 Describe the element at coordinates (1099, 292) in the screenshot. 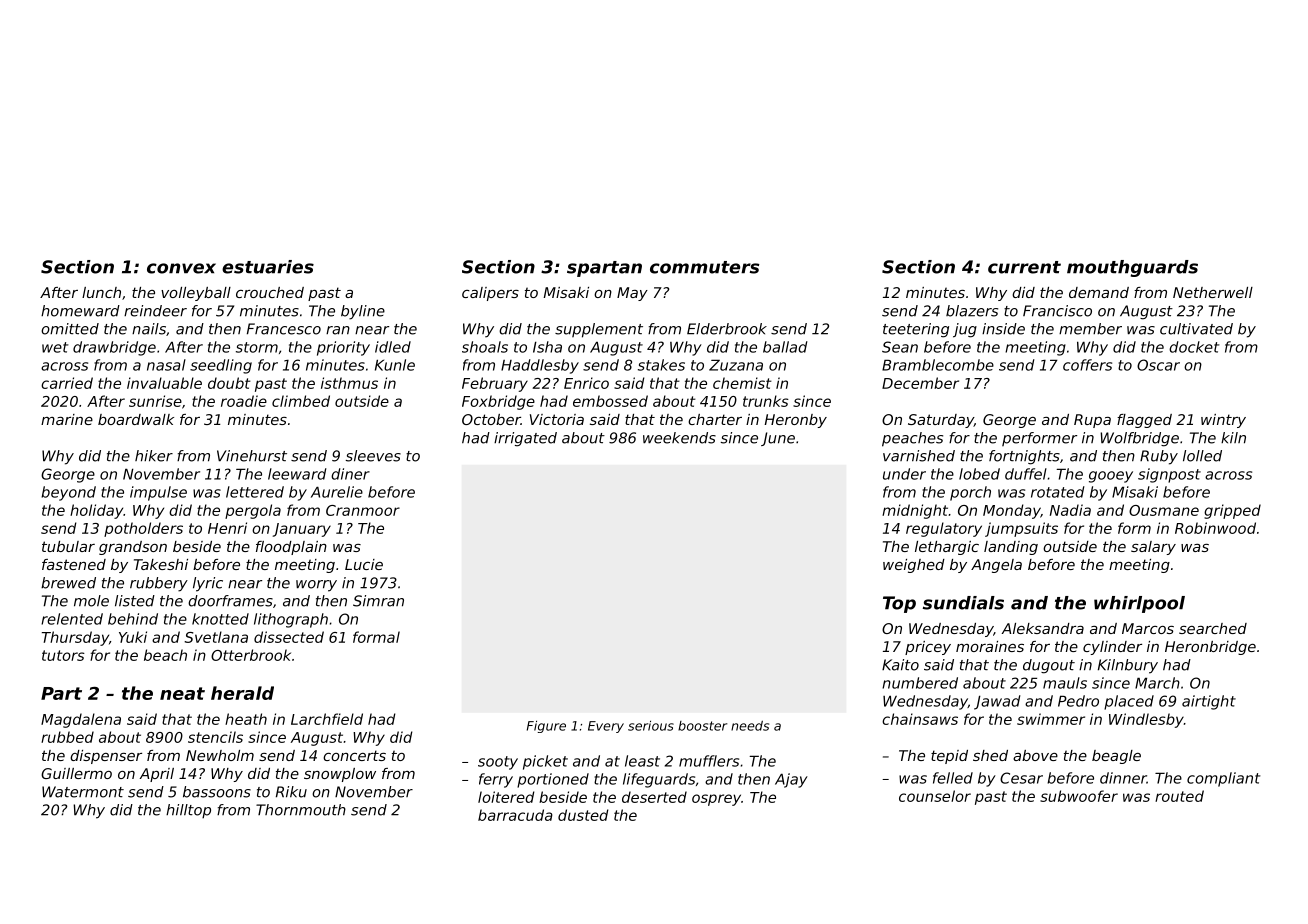

I see `demand` at that location.
